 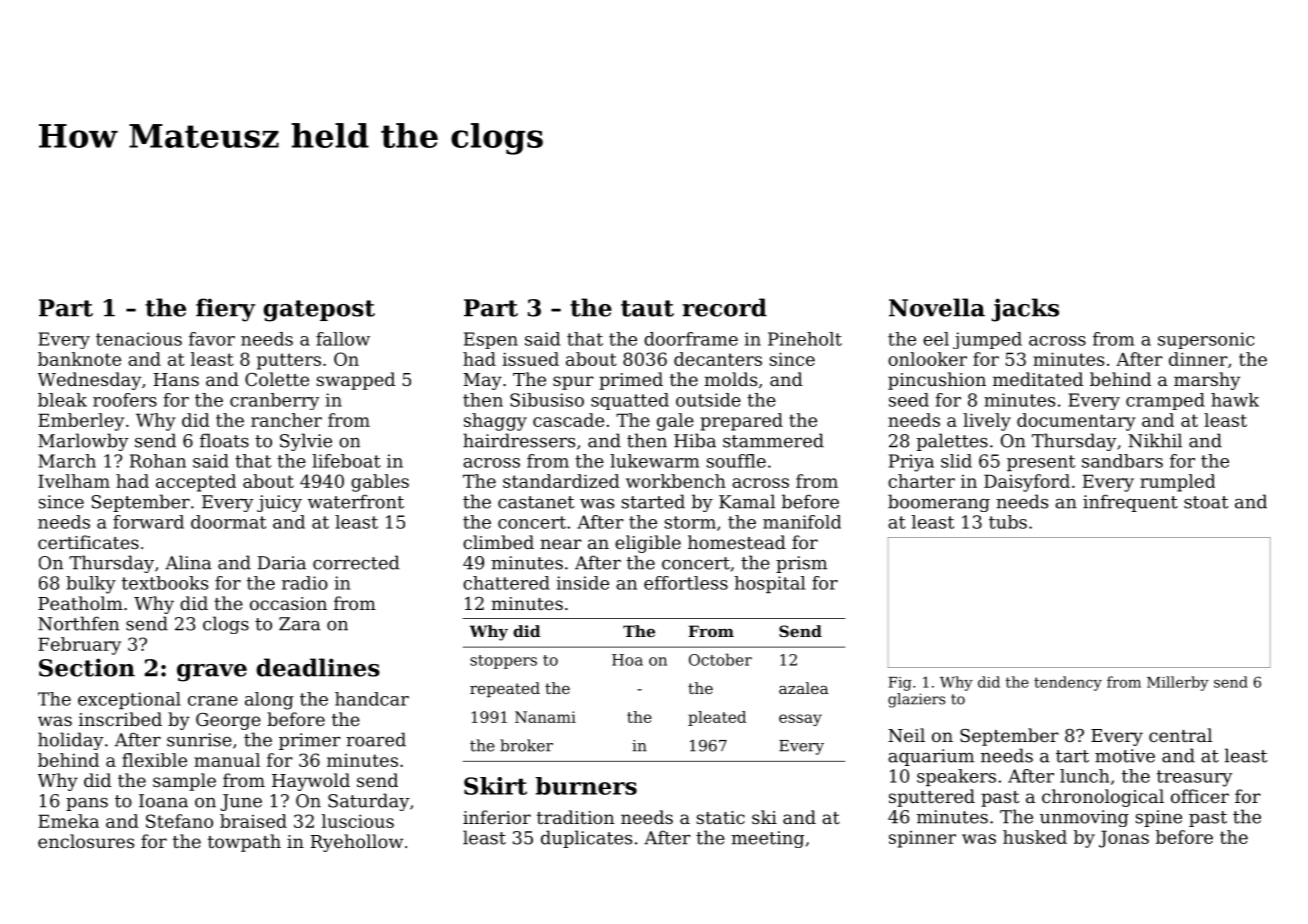 What do you see at coordinates (1206, 502) in the document?
I see `stoat` at bounding box center [1206, 502].
